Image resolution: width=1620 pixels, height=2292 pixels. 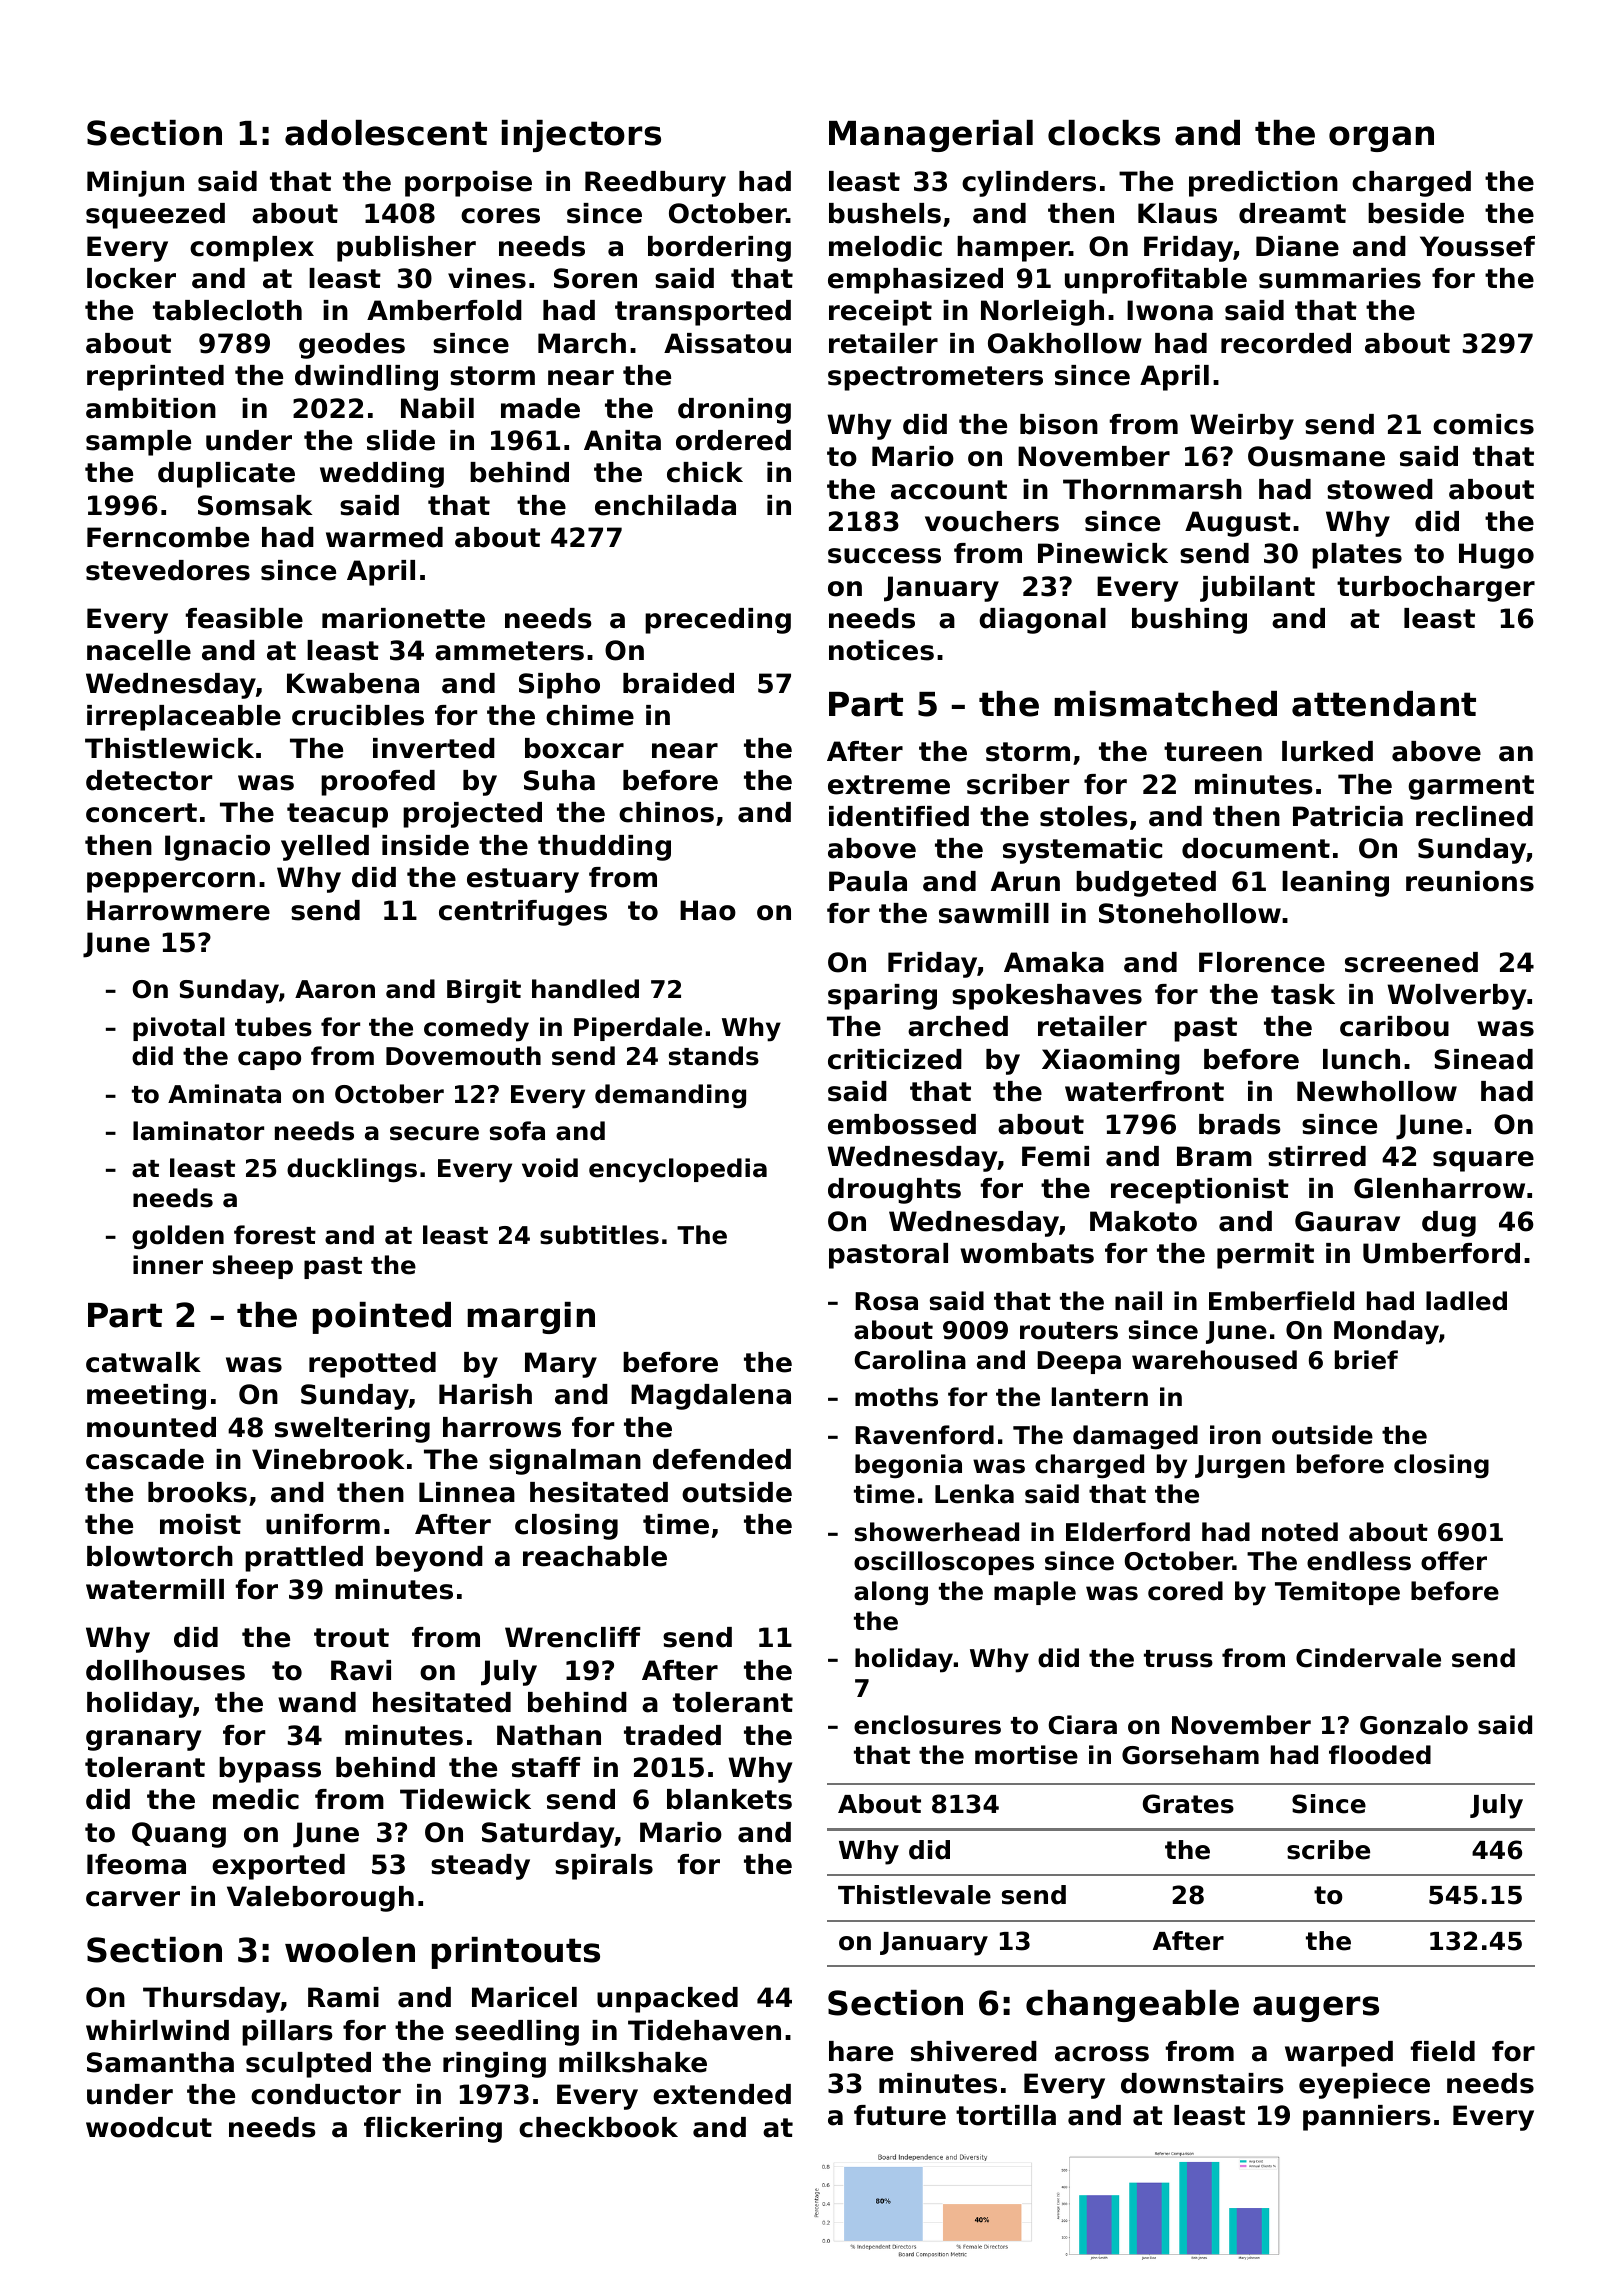 What do you see at coordinates (1335, 884) in the screenshot?
I see `leaning` at bounding box center [1335, 884].
